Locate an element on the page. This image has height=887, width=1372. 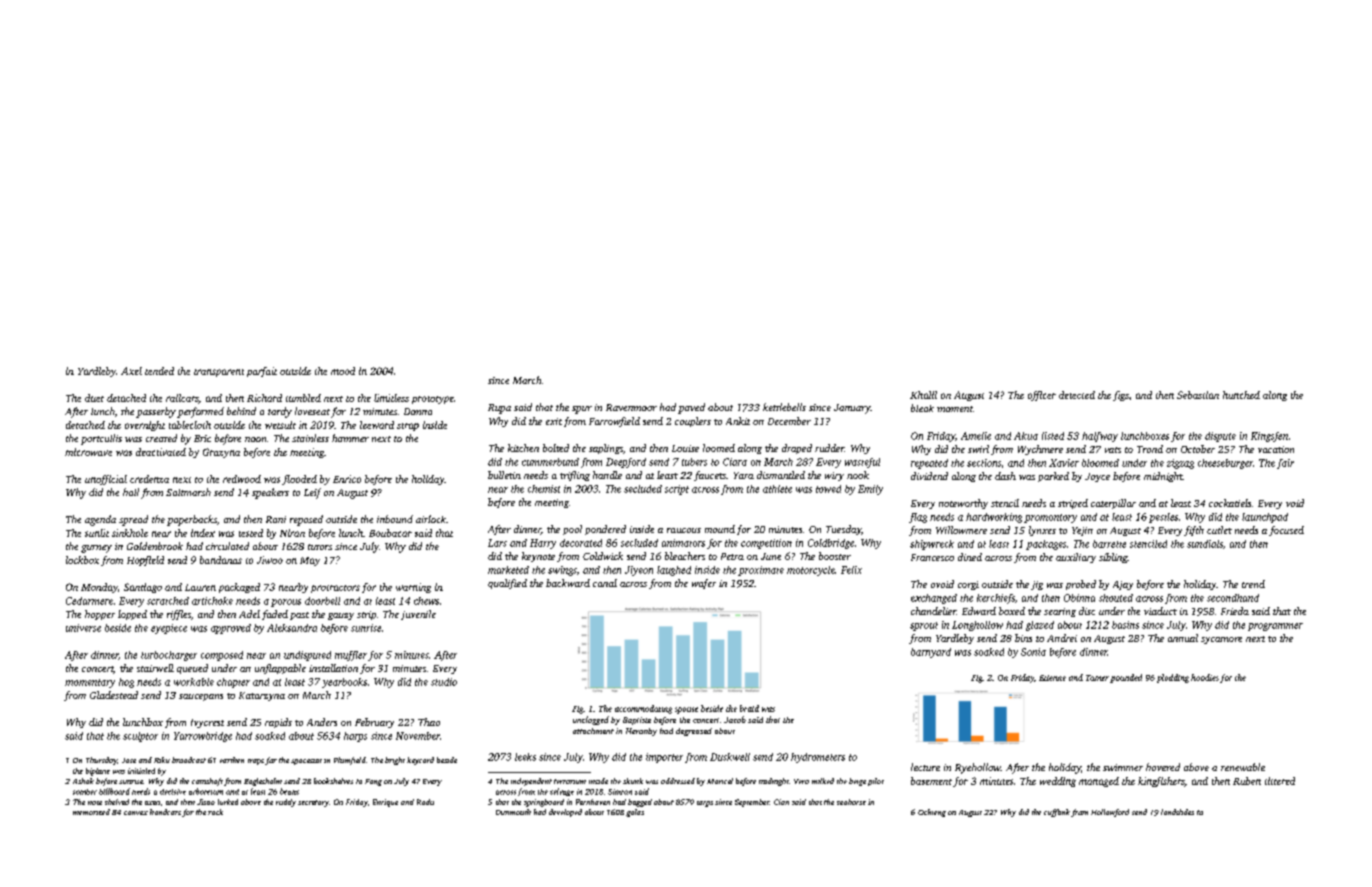
Thao is located at coordinates (429, 722).
